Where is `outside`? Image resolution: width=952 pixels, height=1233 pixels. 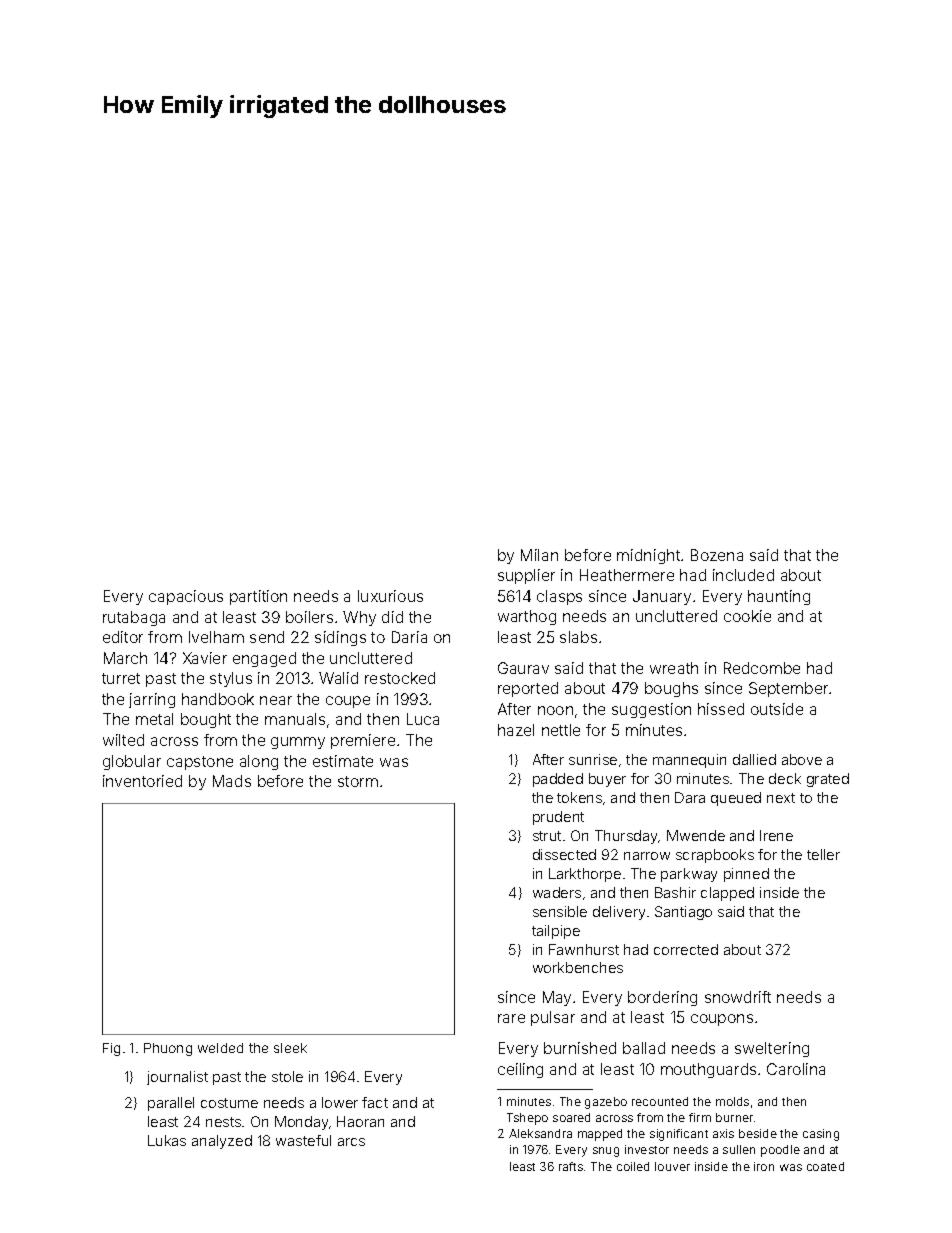
outside is located at coordinates (777, 709).
